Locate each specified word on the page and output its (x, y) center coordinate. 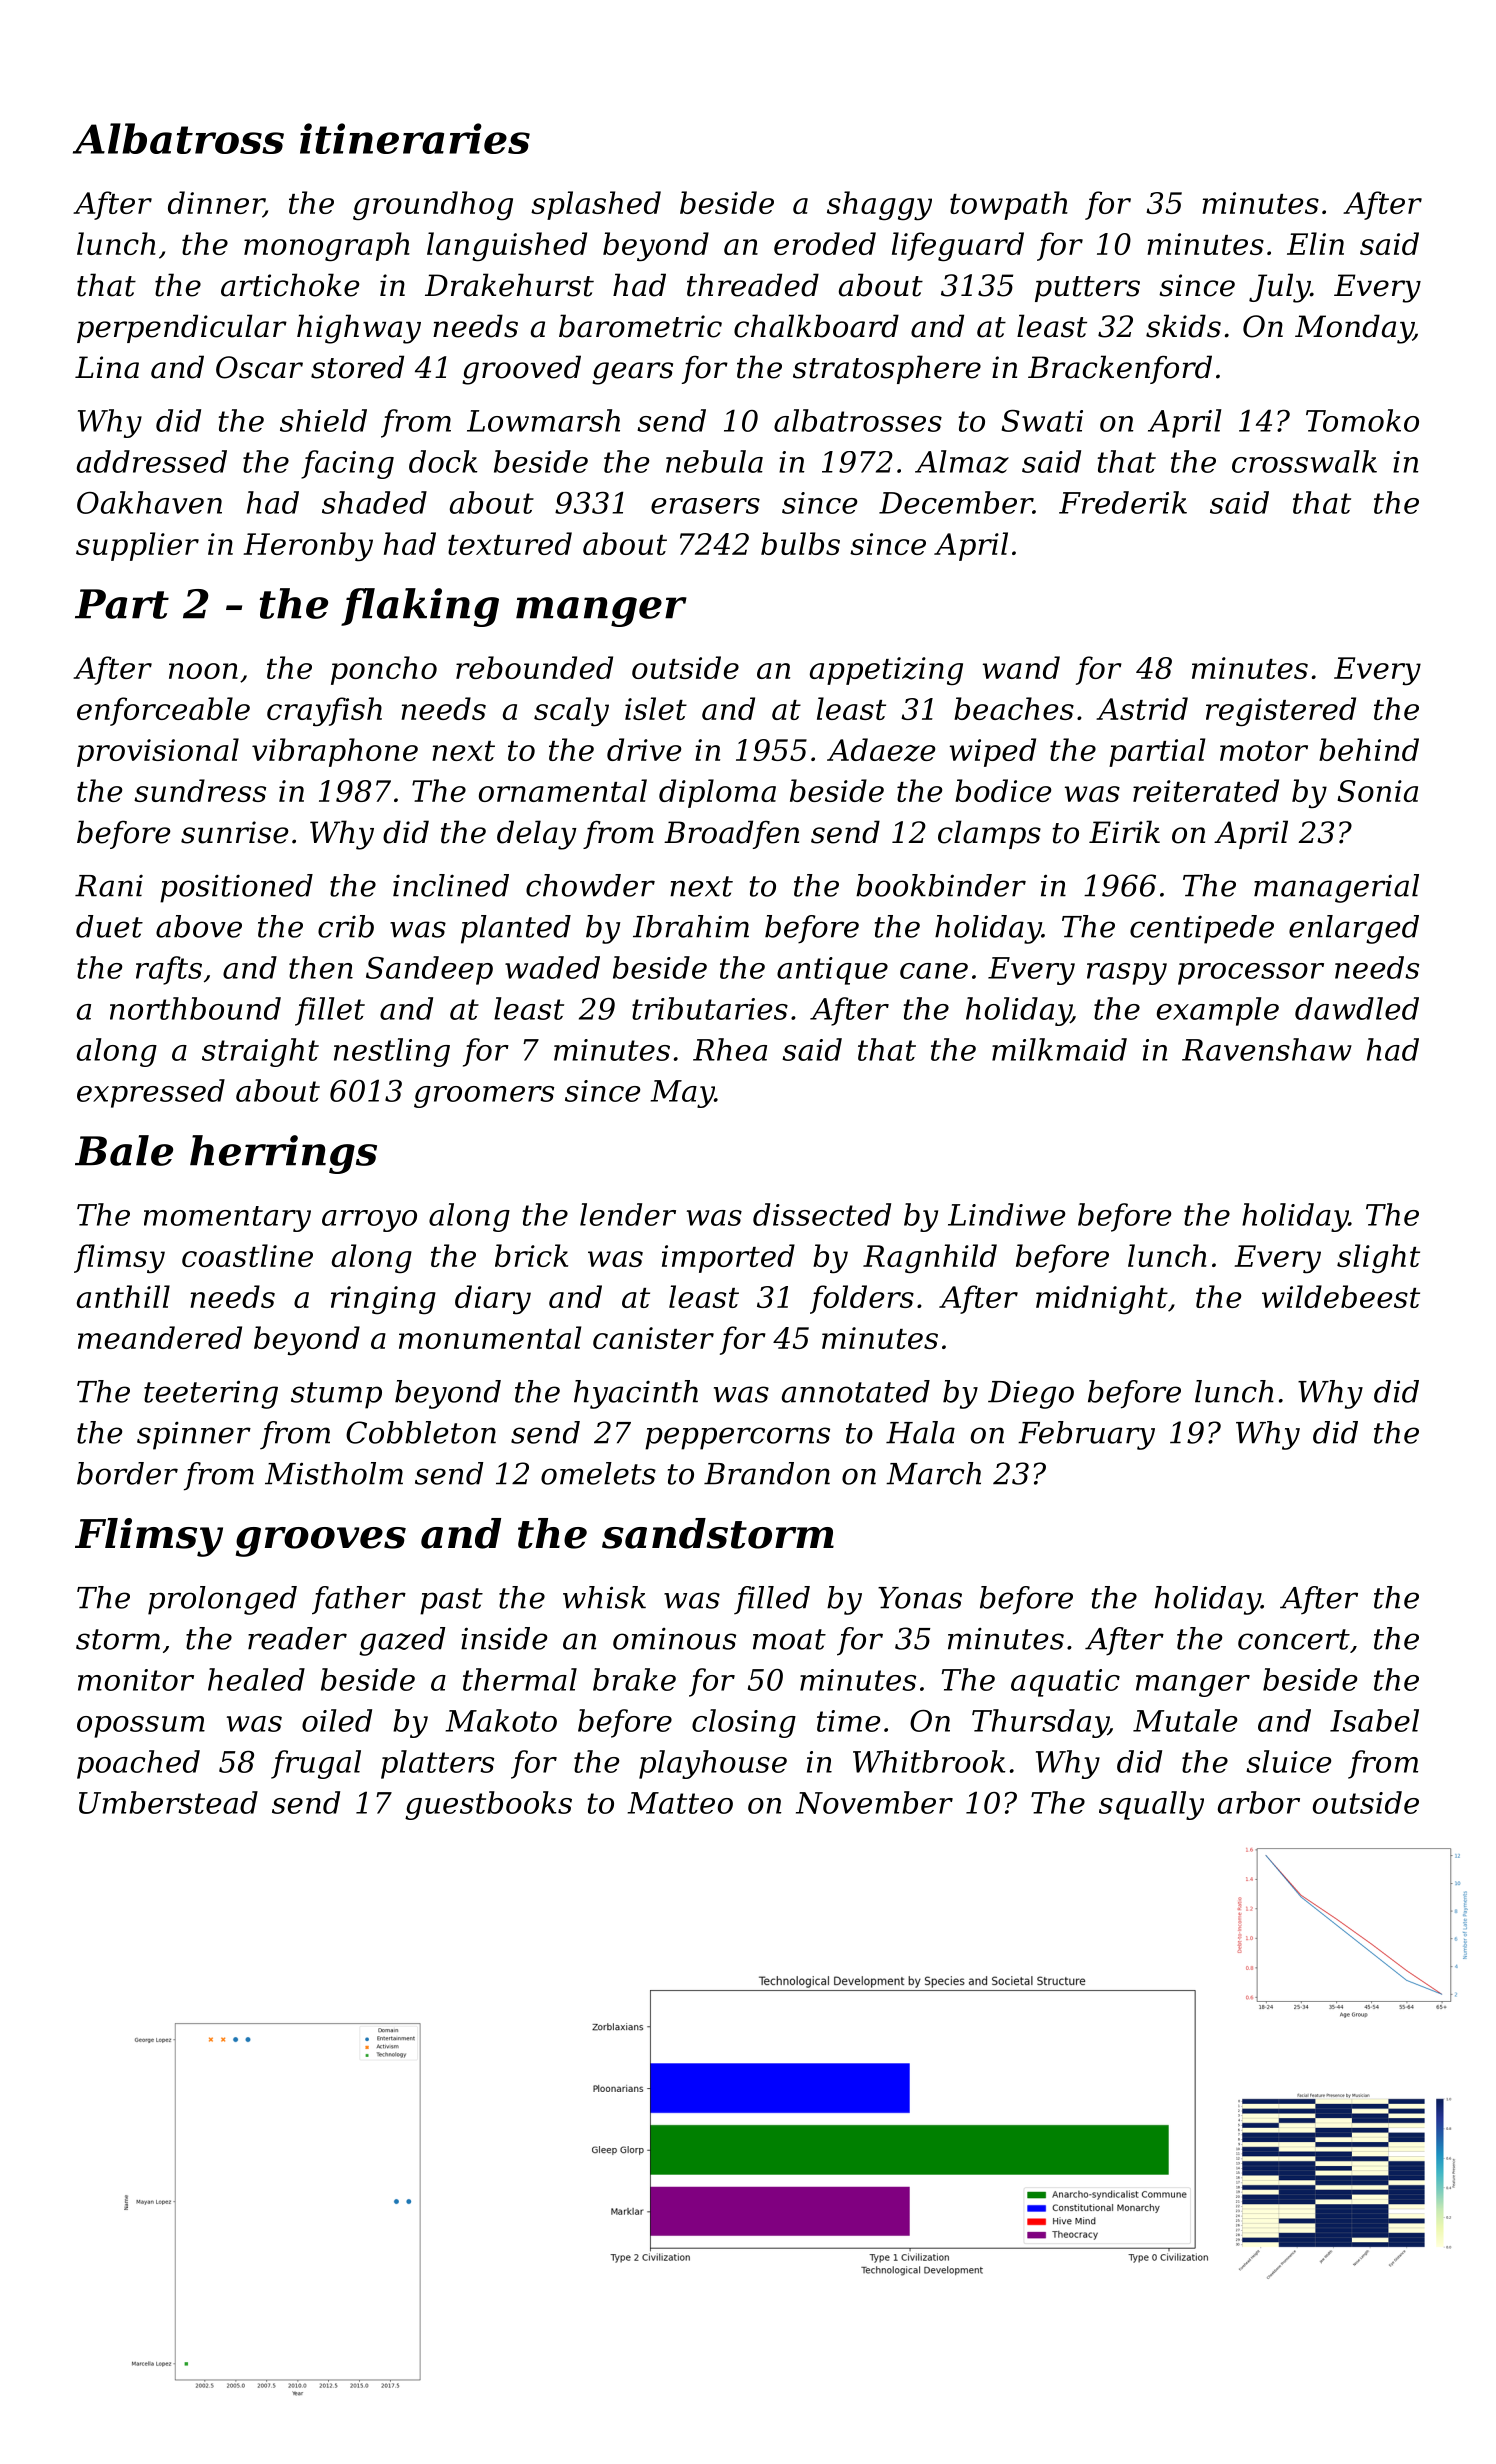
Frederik (1123, 502)
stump (336, 1395)
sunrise (234, 832)
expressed (151, 1093)
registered (1281, 711)
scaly (571, 711)
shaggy (879, 206)
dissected (822, 1214)
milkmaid (1059, 1049)
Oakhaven (149, 502)
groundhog (433, 205)
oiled (337, 1720)
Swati (1042, 421)
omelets (598, 1473)
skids (1183, 326)
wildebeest (1341, 1296)
